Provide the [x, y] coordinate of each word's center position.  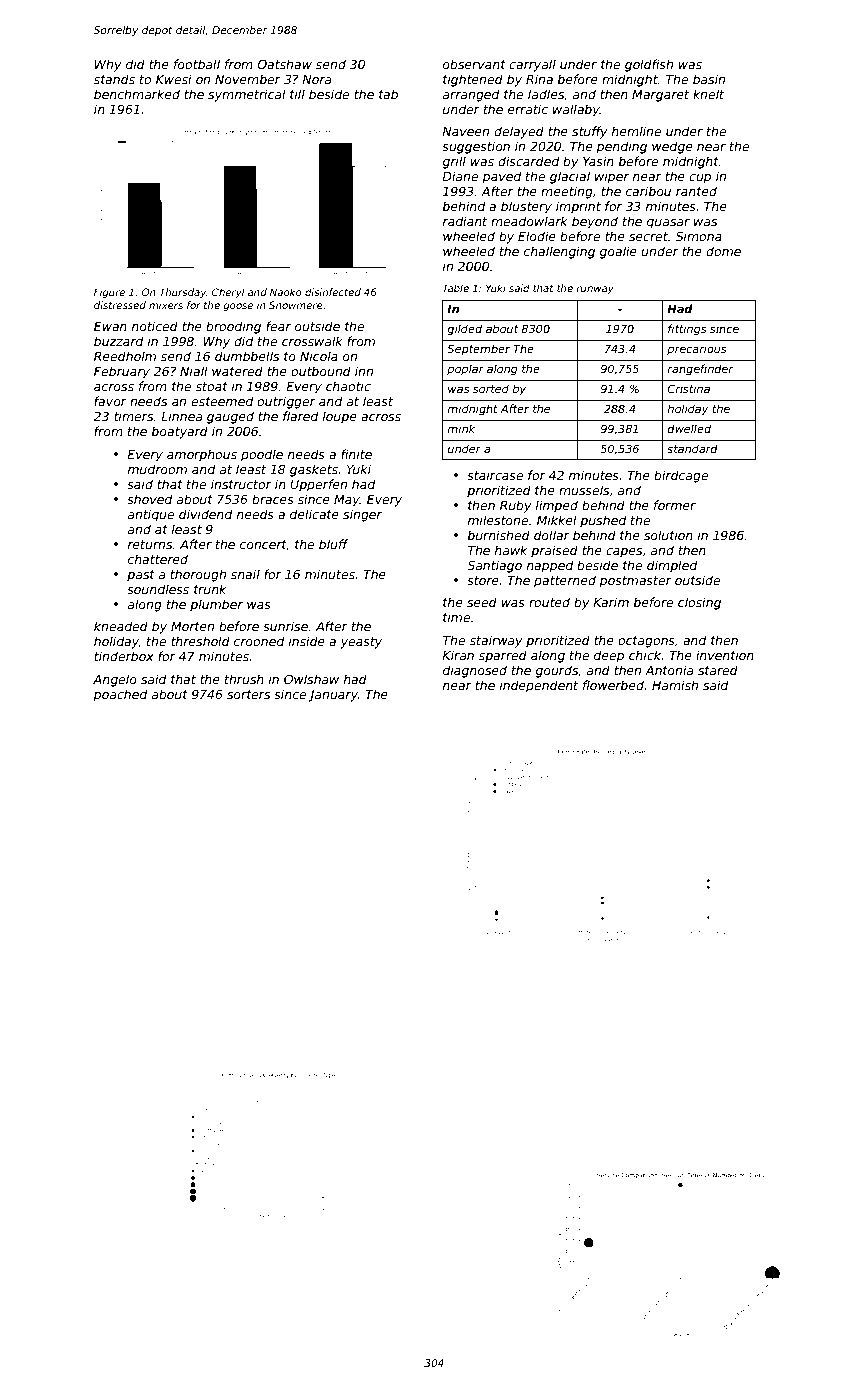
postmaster [635, 582]
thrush [244, 679]
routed [549, 602]
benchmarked [137, 94]
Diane [460, 176]
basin [709, 79]
